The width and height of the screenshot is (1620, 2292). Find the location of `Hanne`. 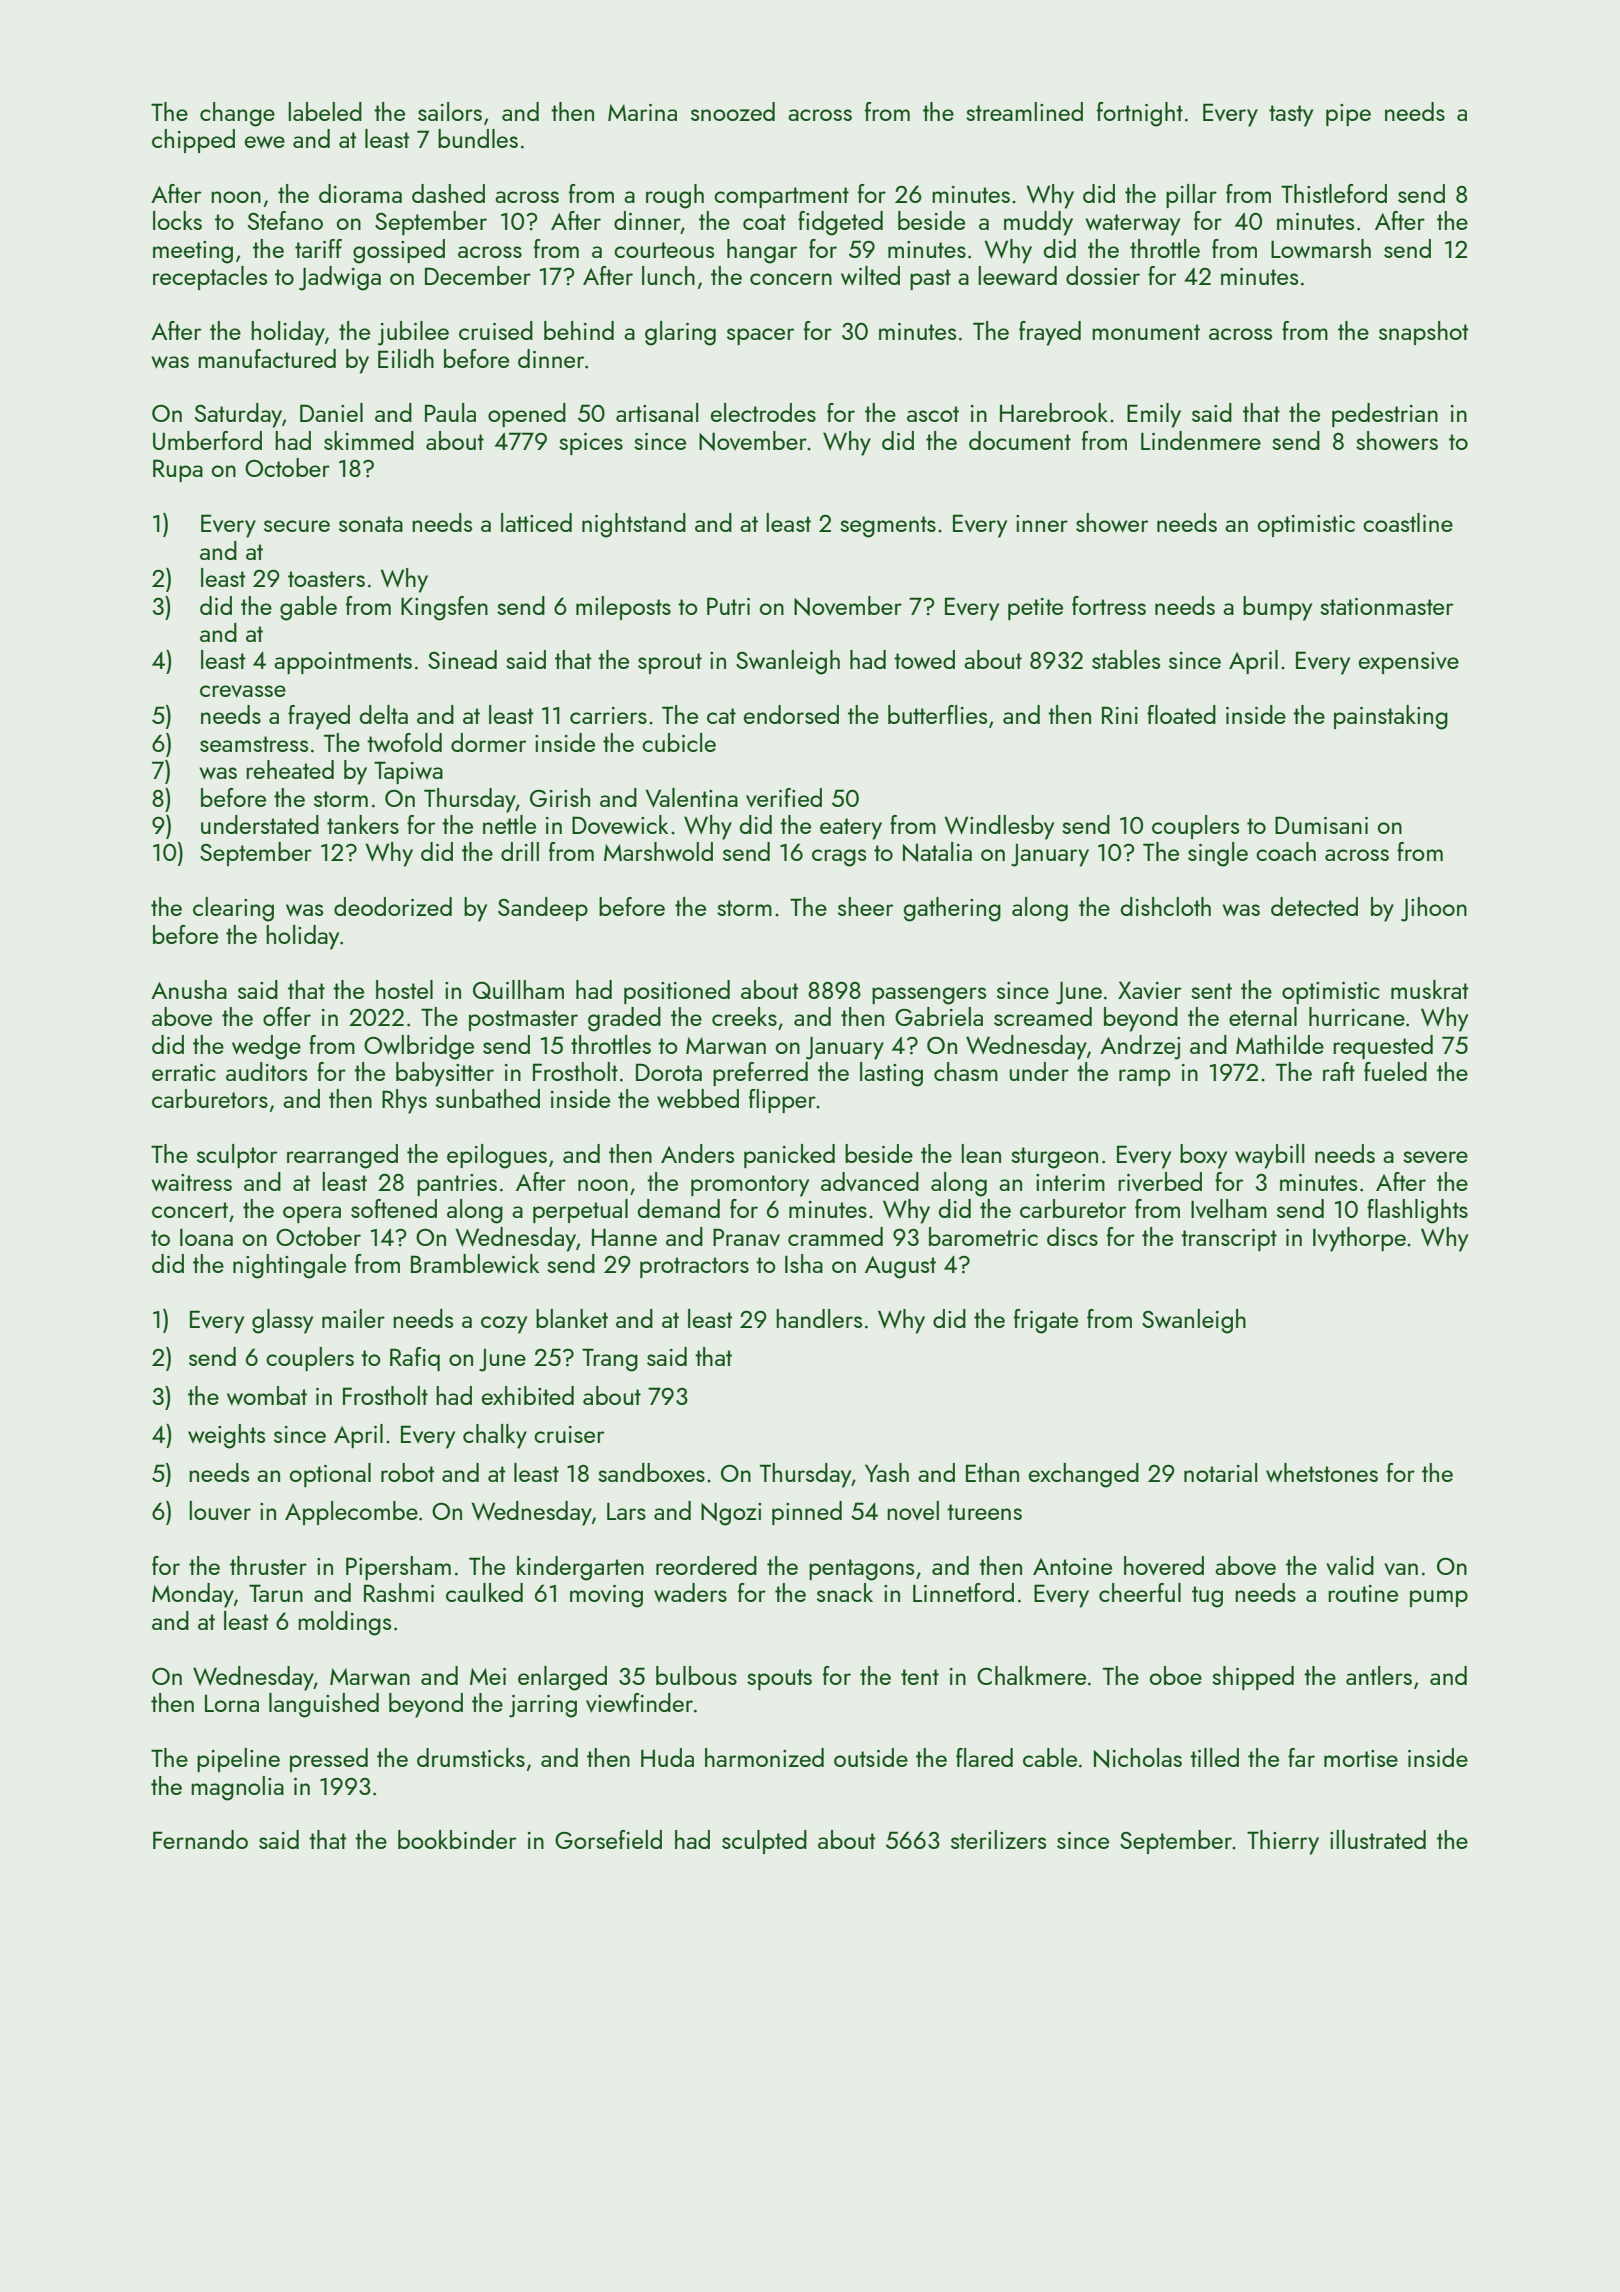

Hanne is located at coordinates (624, 1237).
